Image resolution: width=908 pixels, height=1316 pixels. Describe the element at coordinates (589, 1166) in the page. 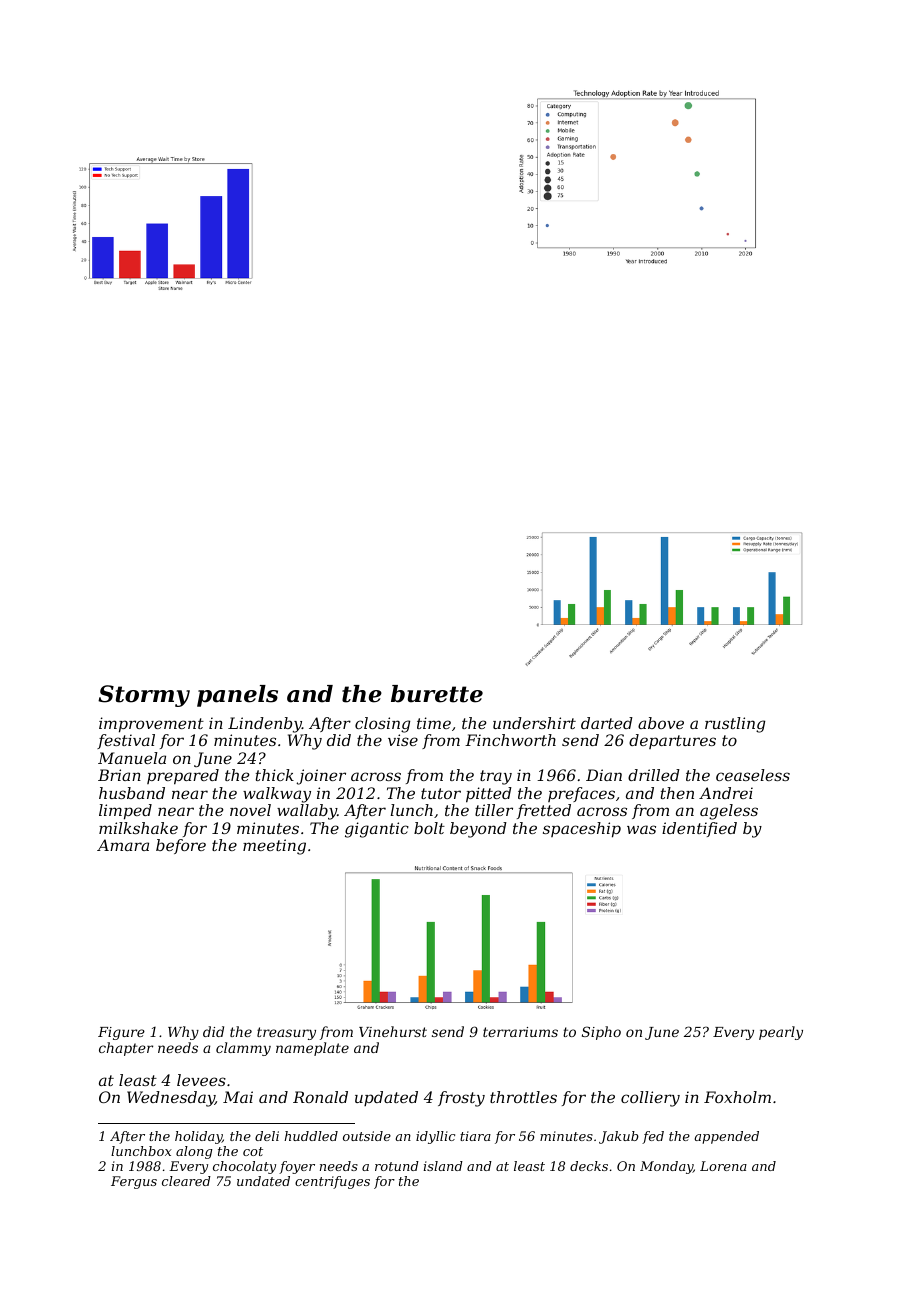

I see `decks` at that location.
